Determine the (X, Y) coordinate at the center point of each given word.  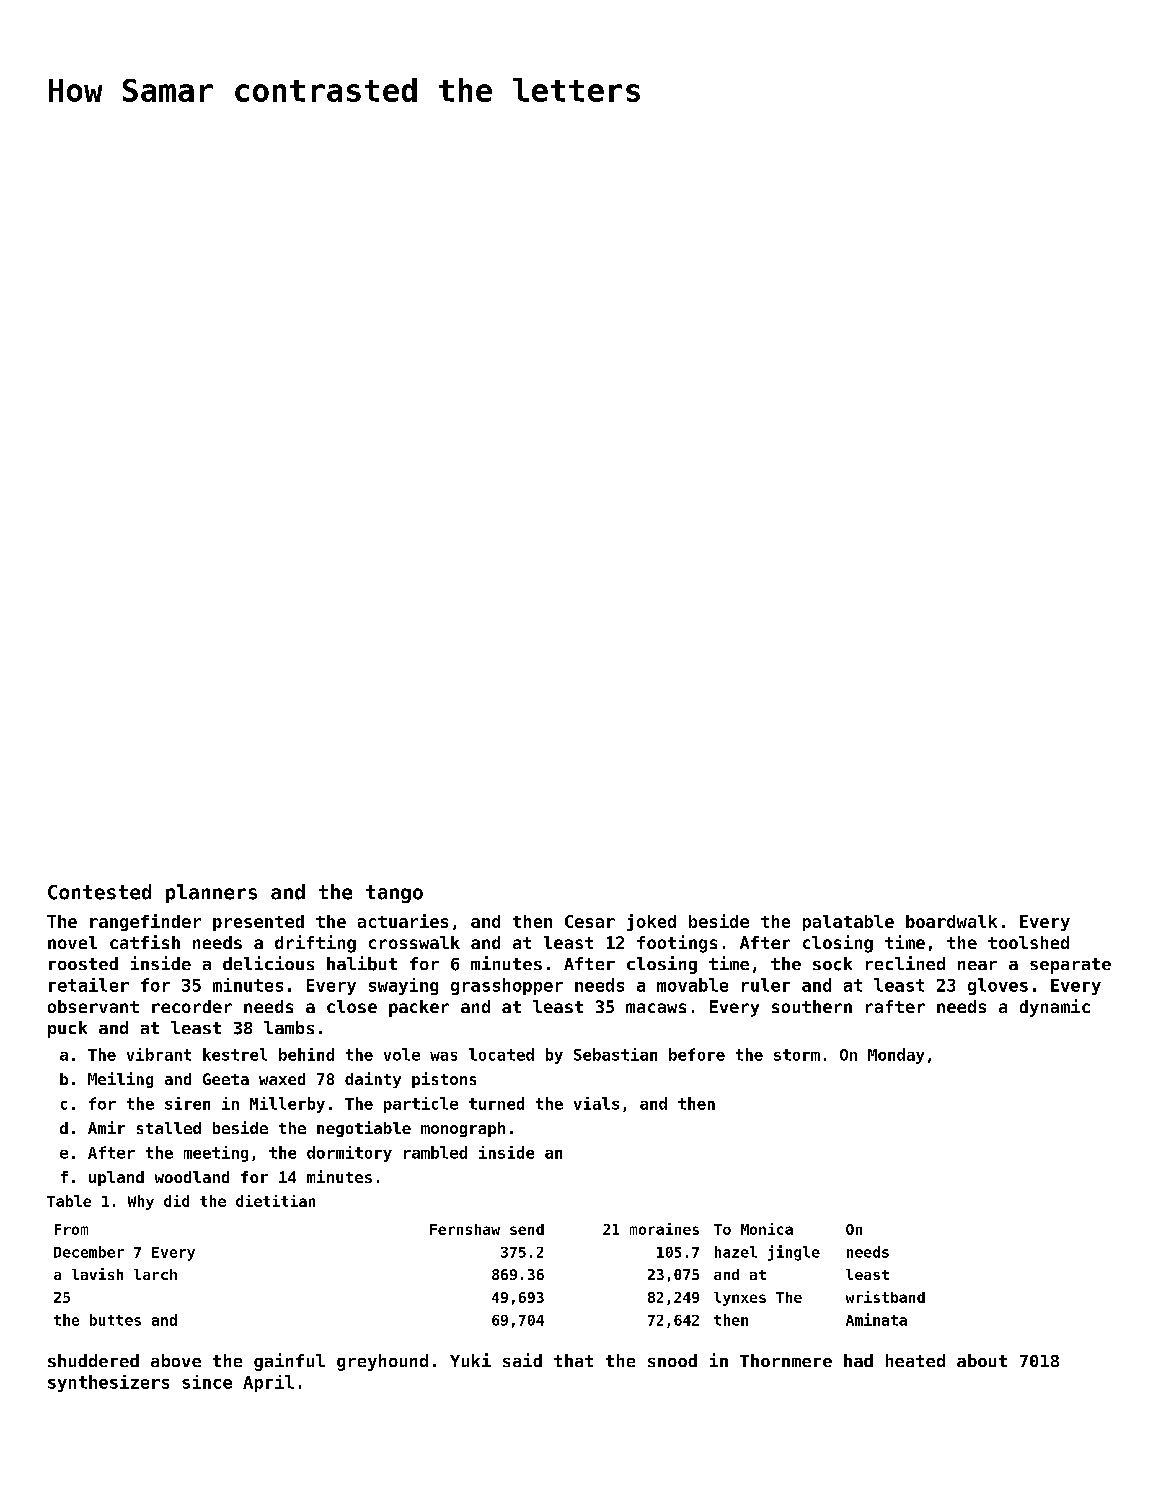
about (982, 1360)
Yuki (470, 1360)
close (352, 1006)
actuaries (403, 921)
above (176, 1360)
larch (155, 1274)
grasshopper (507, 986)
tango (394, 894)
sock (832, 964)
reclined (905, 963)
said (522, 1360)
